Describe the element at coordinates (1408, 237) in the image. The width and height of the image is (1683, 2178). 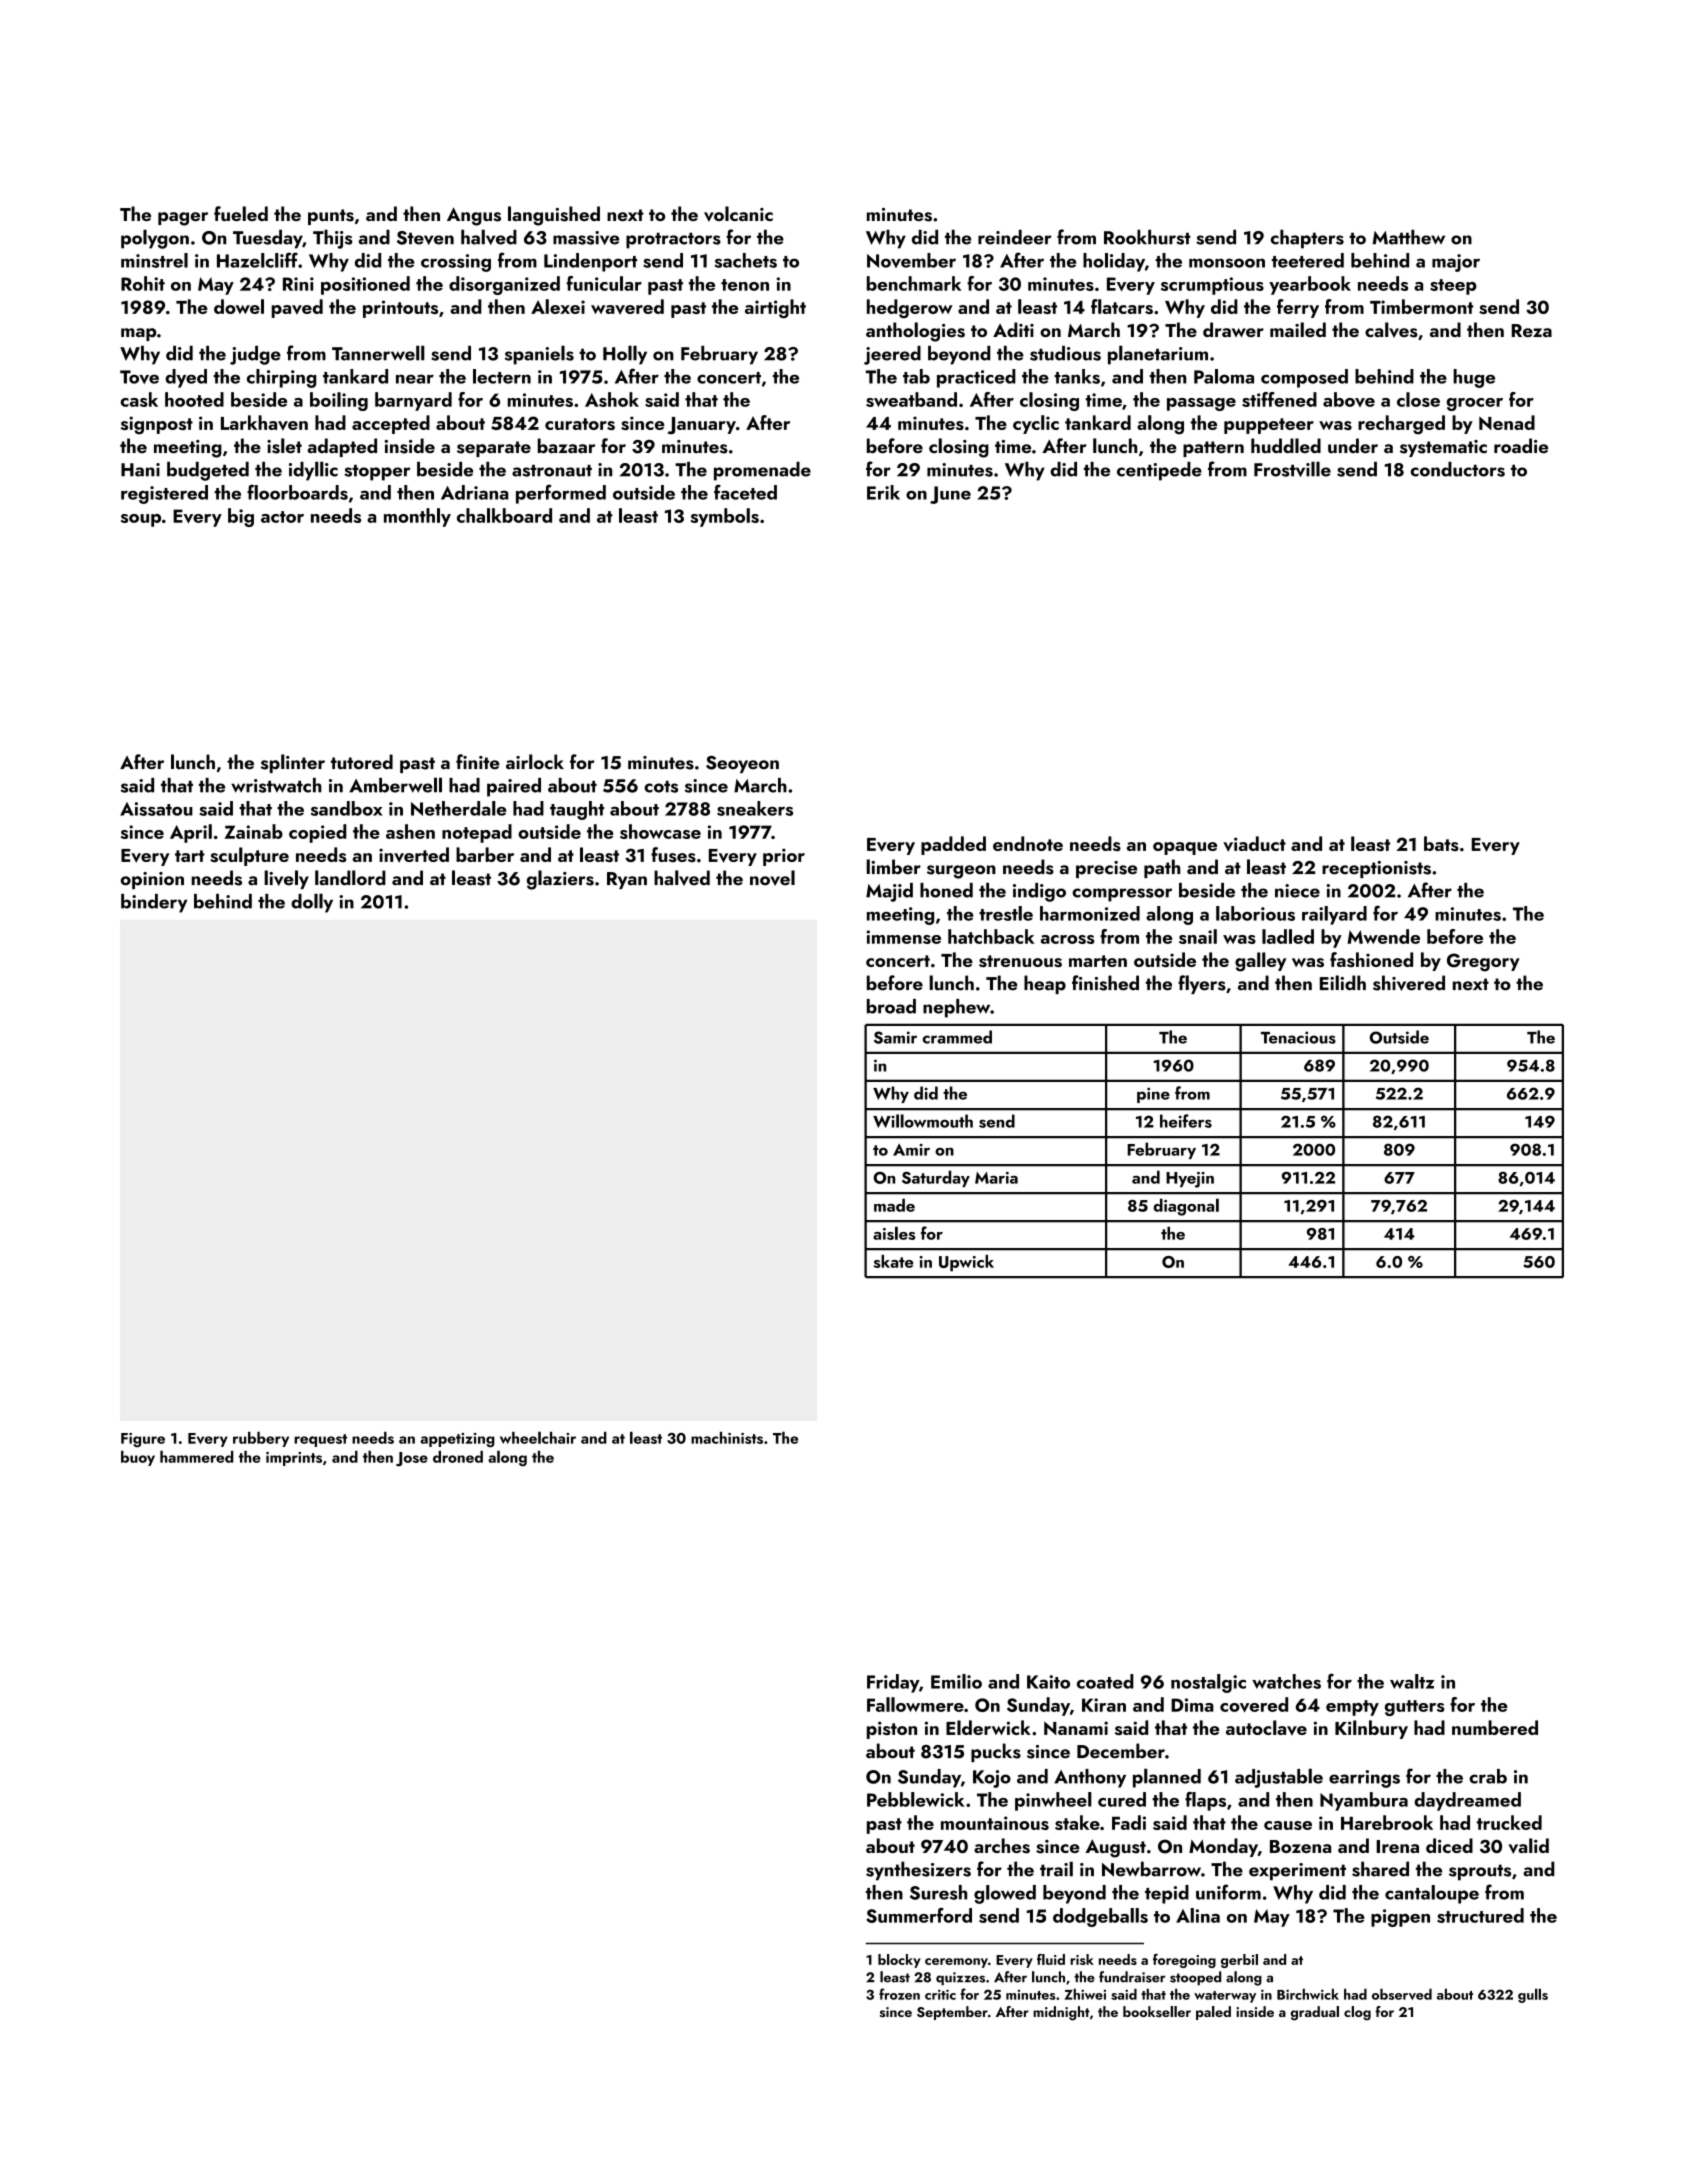
I see `Matthew` at that location.
